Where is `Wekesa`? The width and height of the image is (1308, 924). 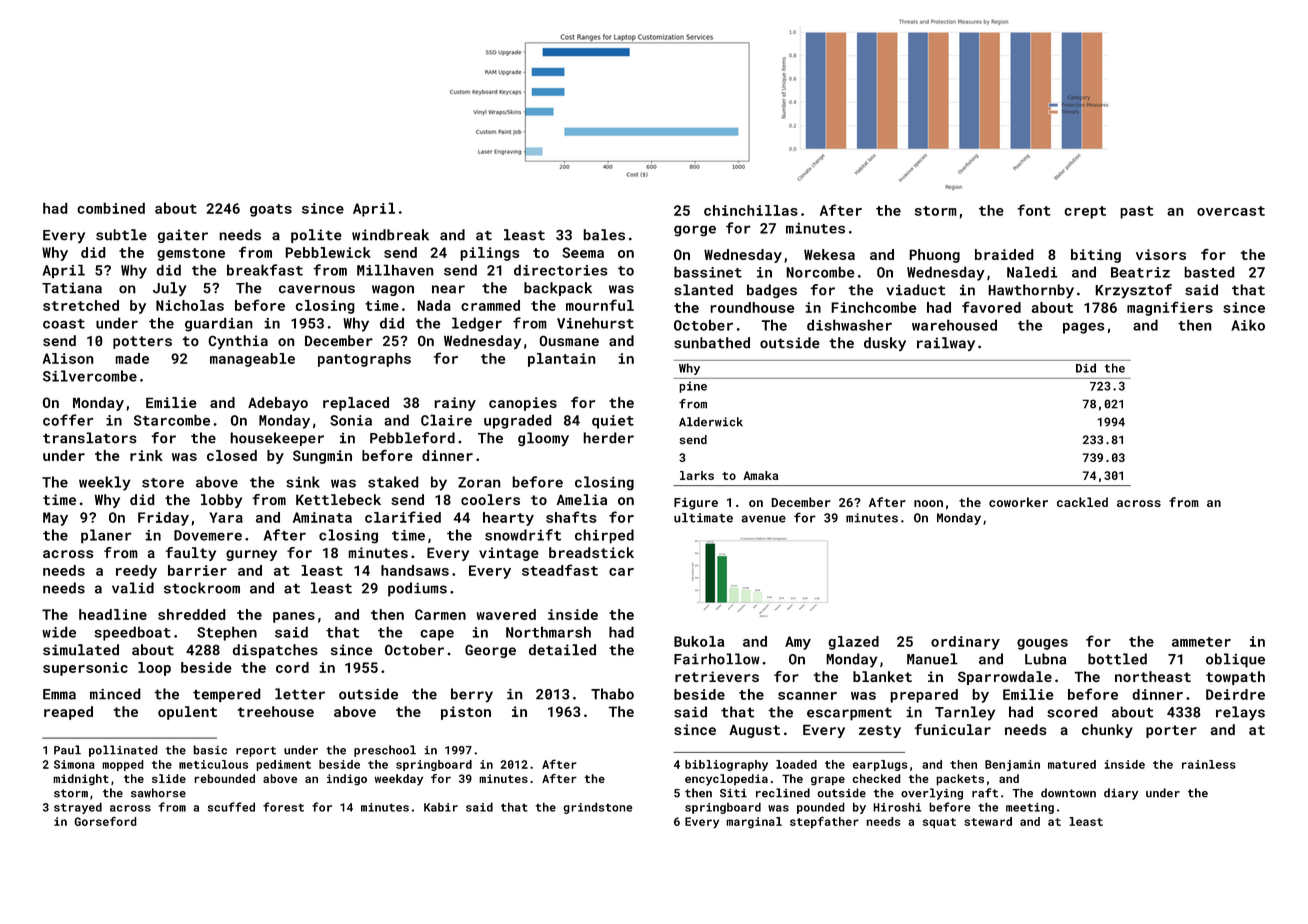
Wekesa is located at coordinates (829, 254).
